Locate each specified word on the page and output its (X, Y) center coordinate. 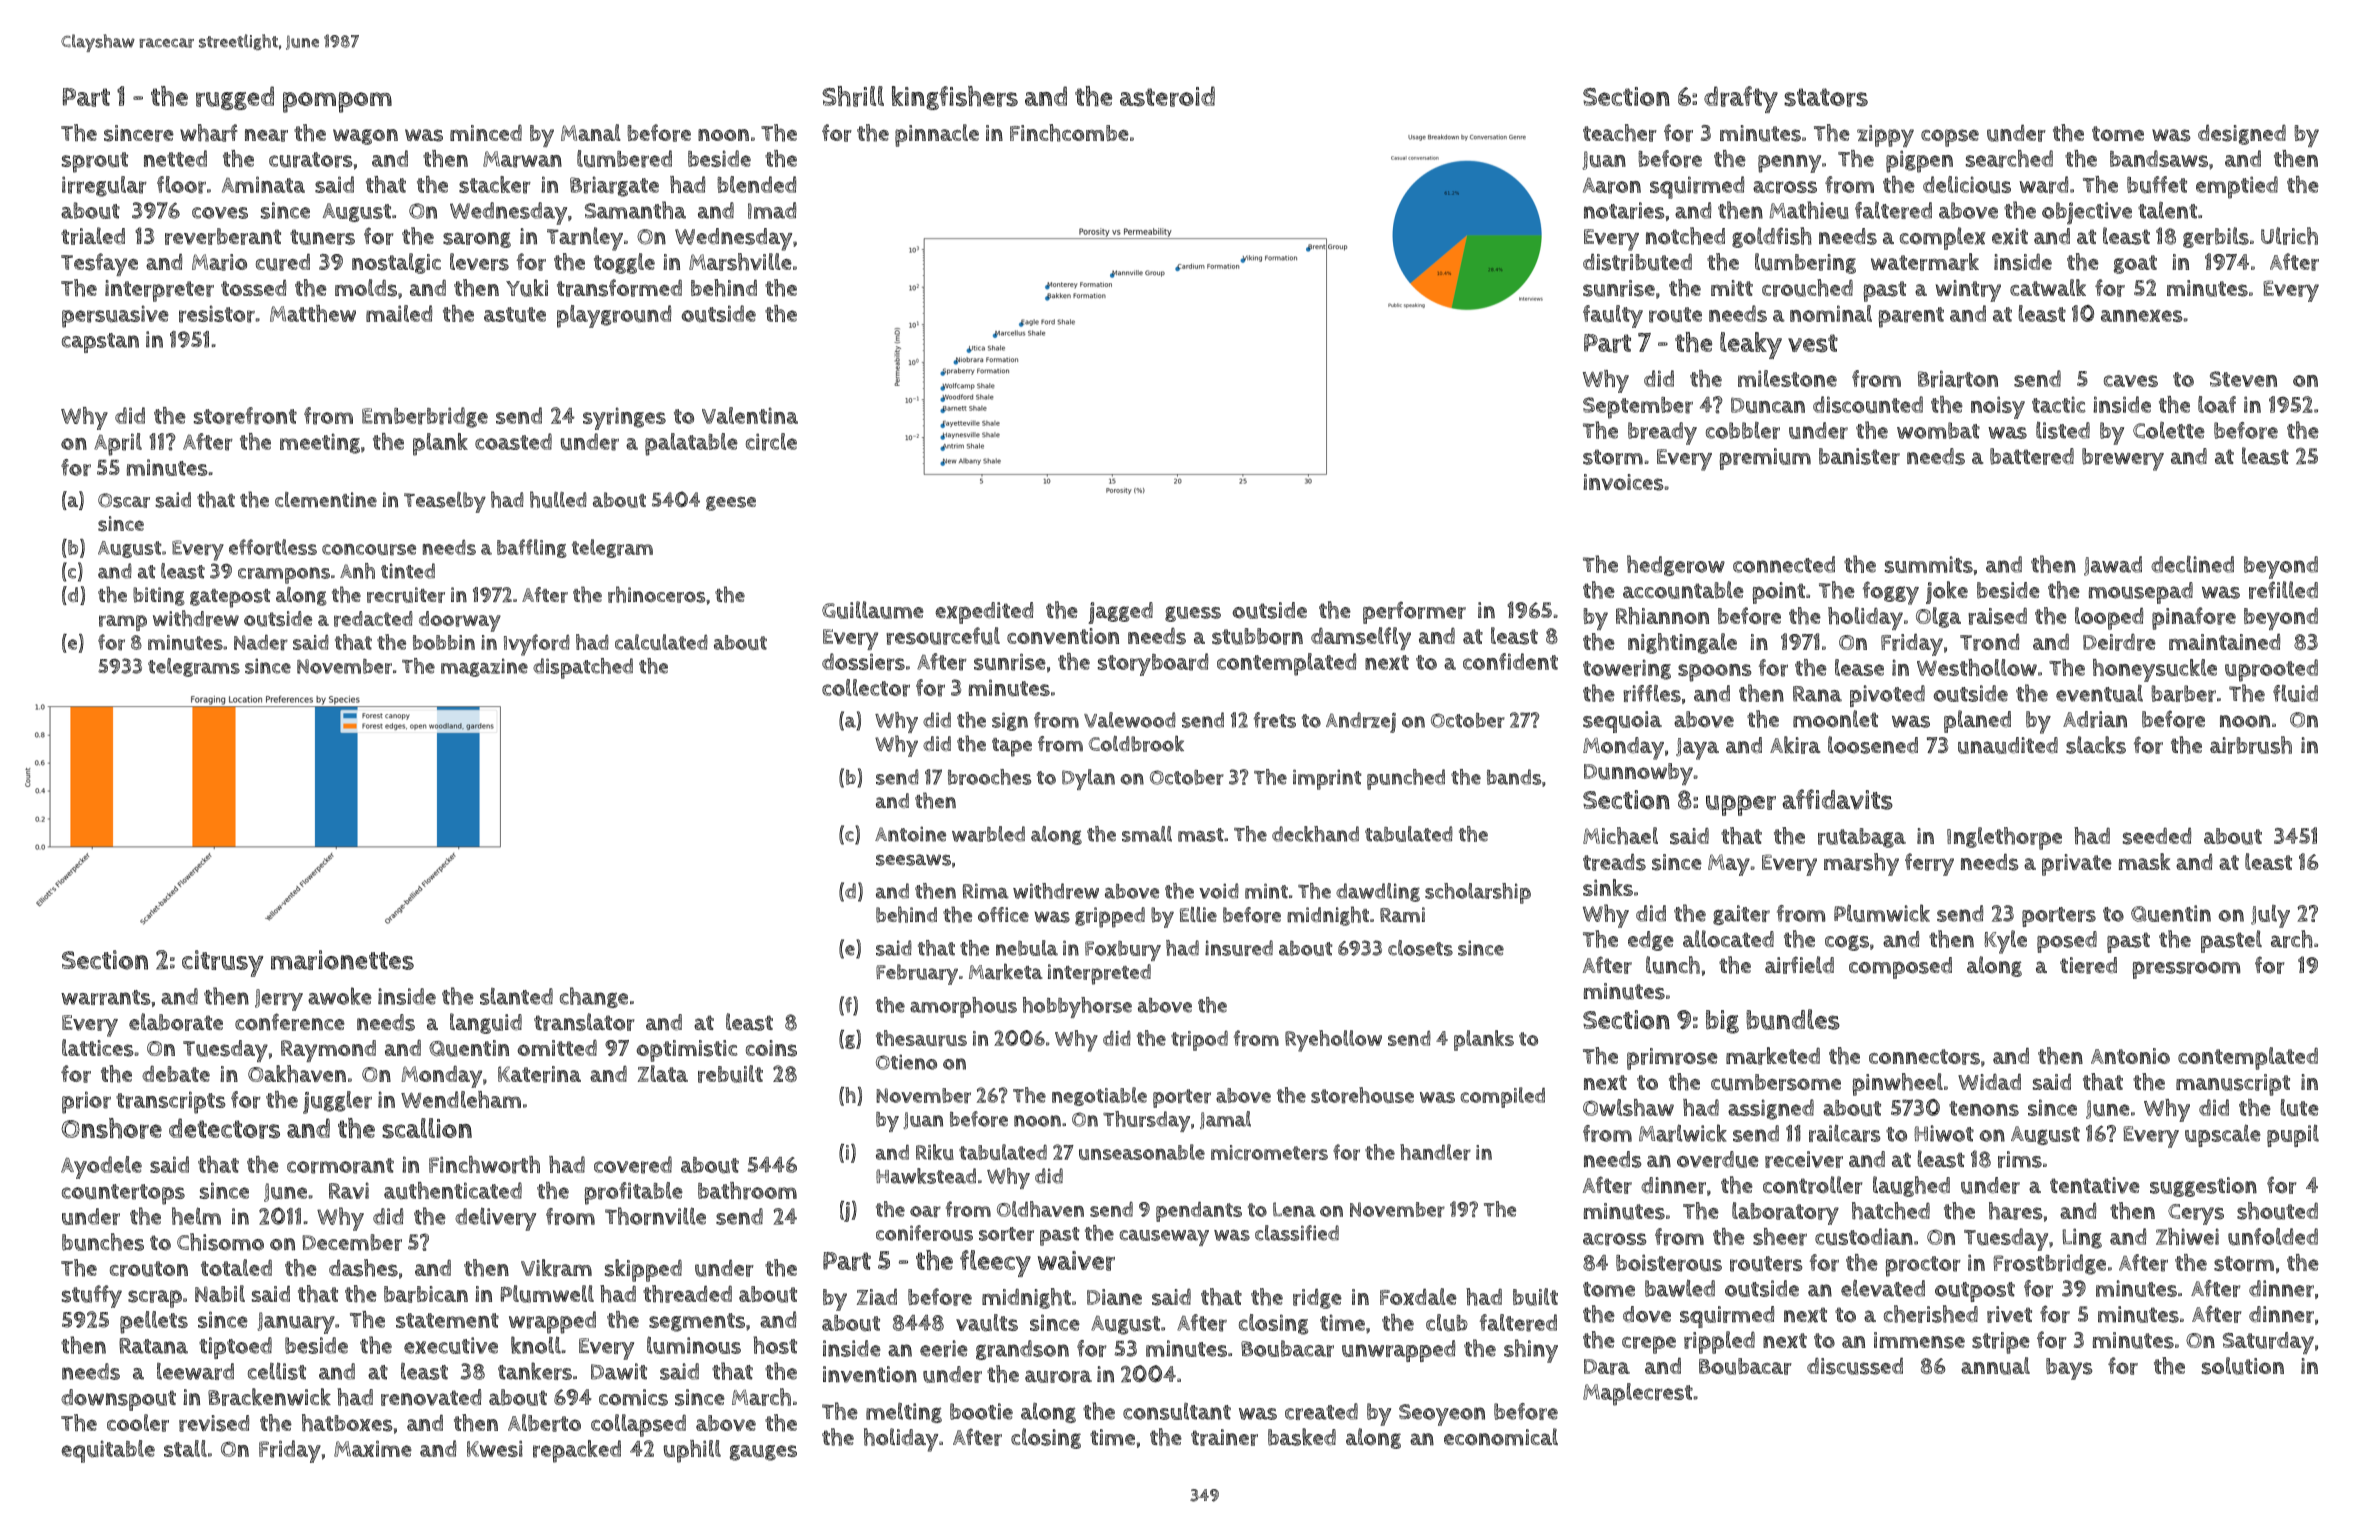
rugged (235, 98)
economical (1501, 1437)
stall (185, 1448)
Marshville (740, 262)
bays (2069, 1369)
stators (1826, 97)
